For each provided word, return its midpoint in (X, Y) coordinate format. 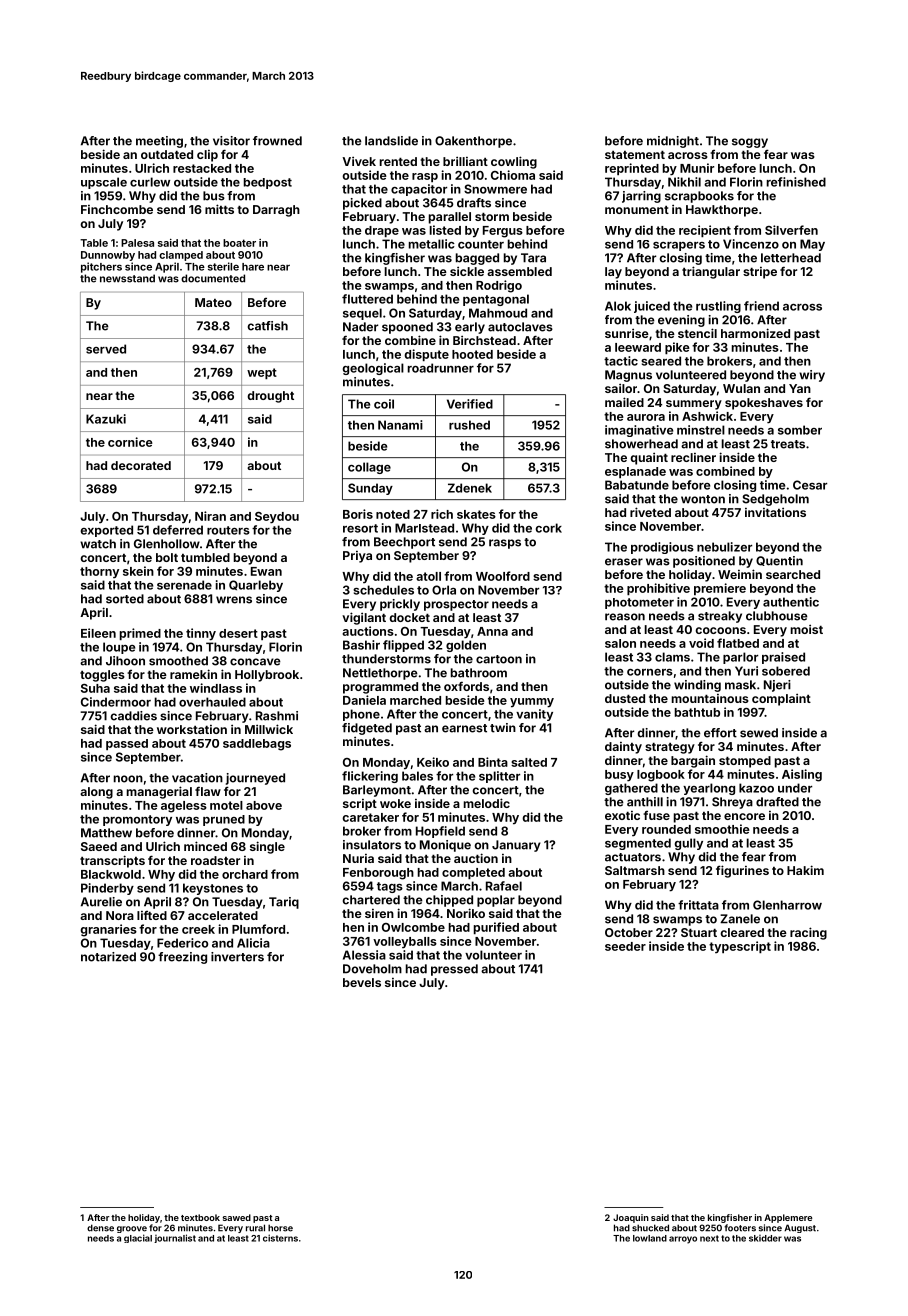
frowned (277, 141)
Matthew (106, 833)
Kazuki (106, 419)
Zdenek (470, 488)
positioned (704, 562)
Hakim (805, 870)
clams (672, 657)
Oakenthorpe (473, 142)
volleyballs (405, 942)
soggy (750, 143)
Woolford (503, 576)
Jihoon (125, 661)
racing (808, 933)
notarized (108, 957)
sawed (236, 1217)
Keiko (433, 762)
